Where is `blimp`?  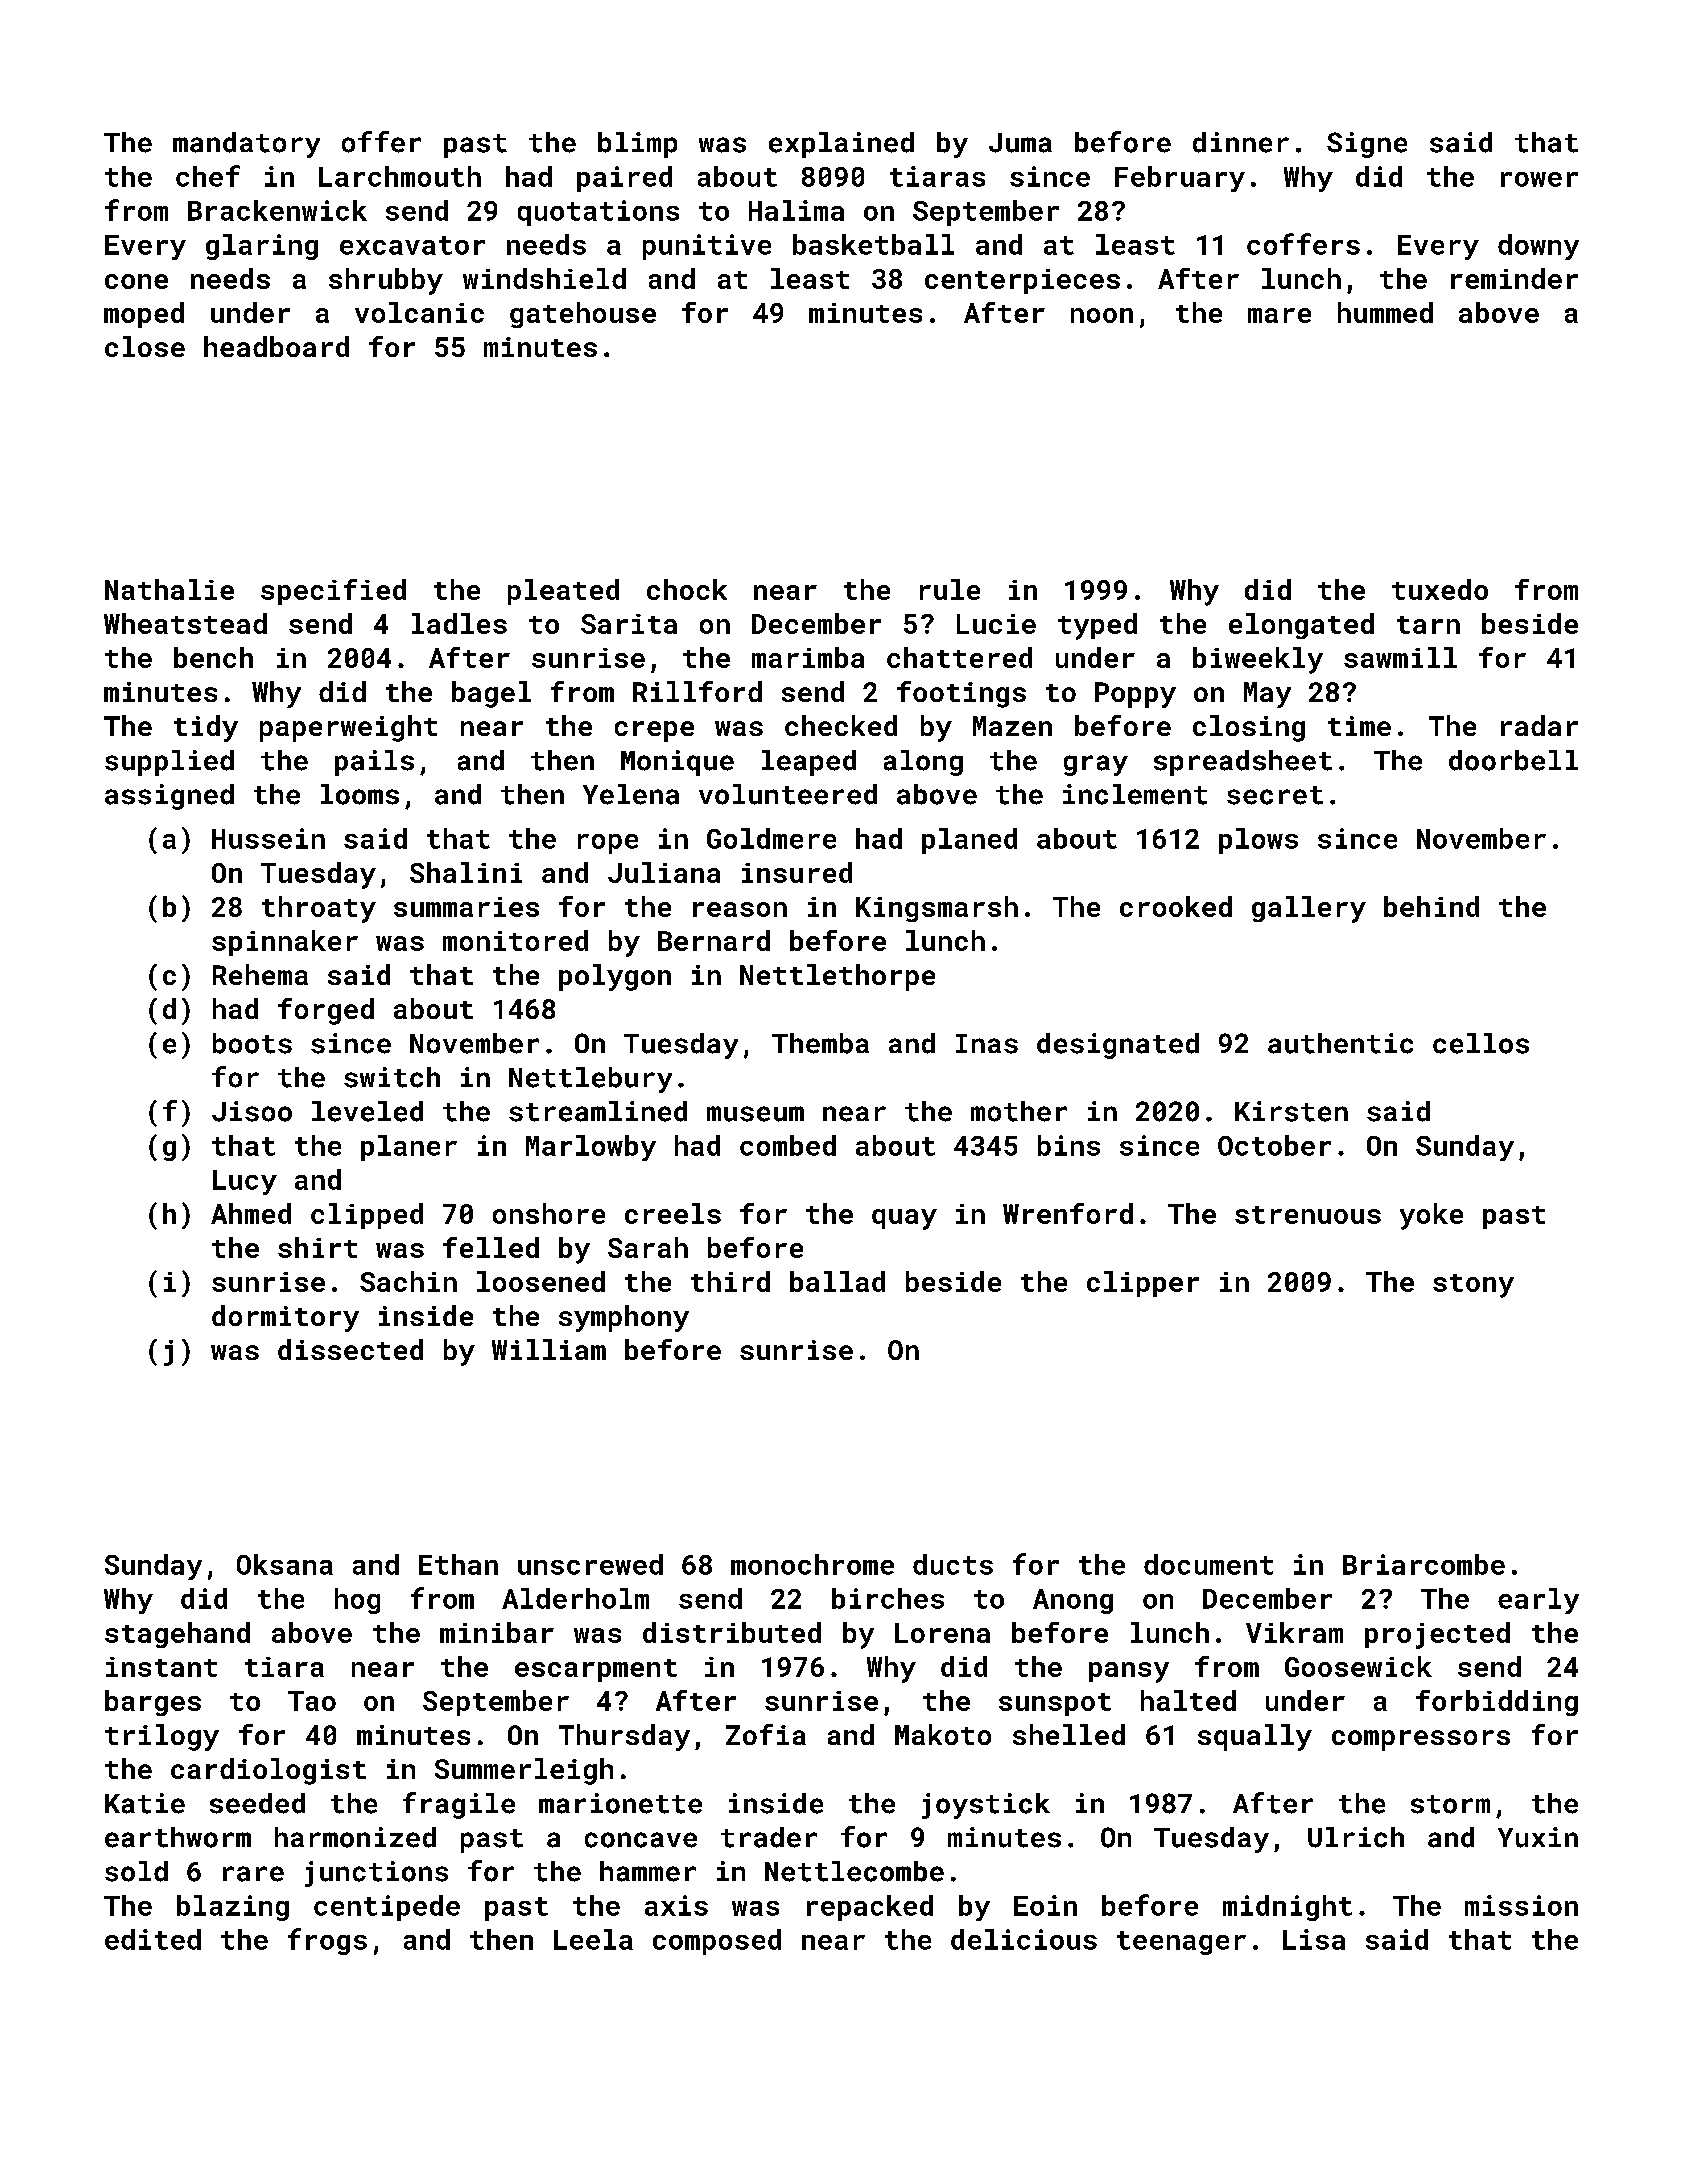
blimp is located at coordinates (637, 145).
